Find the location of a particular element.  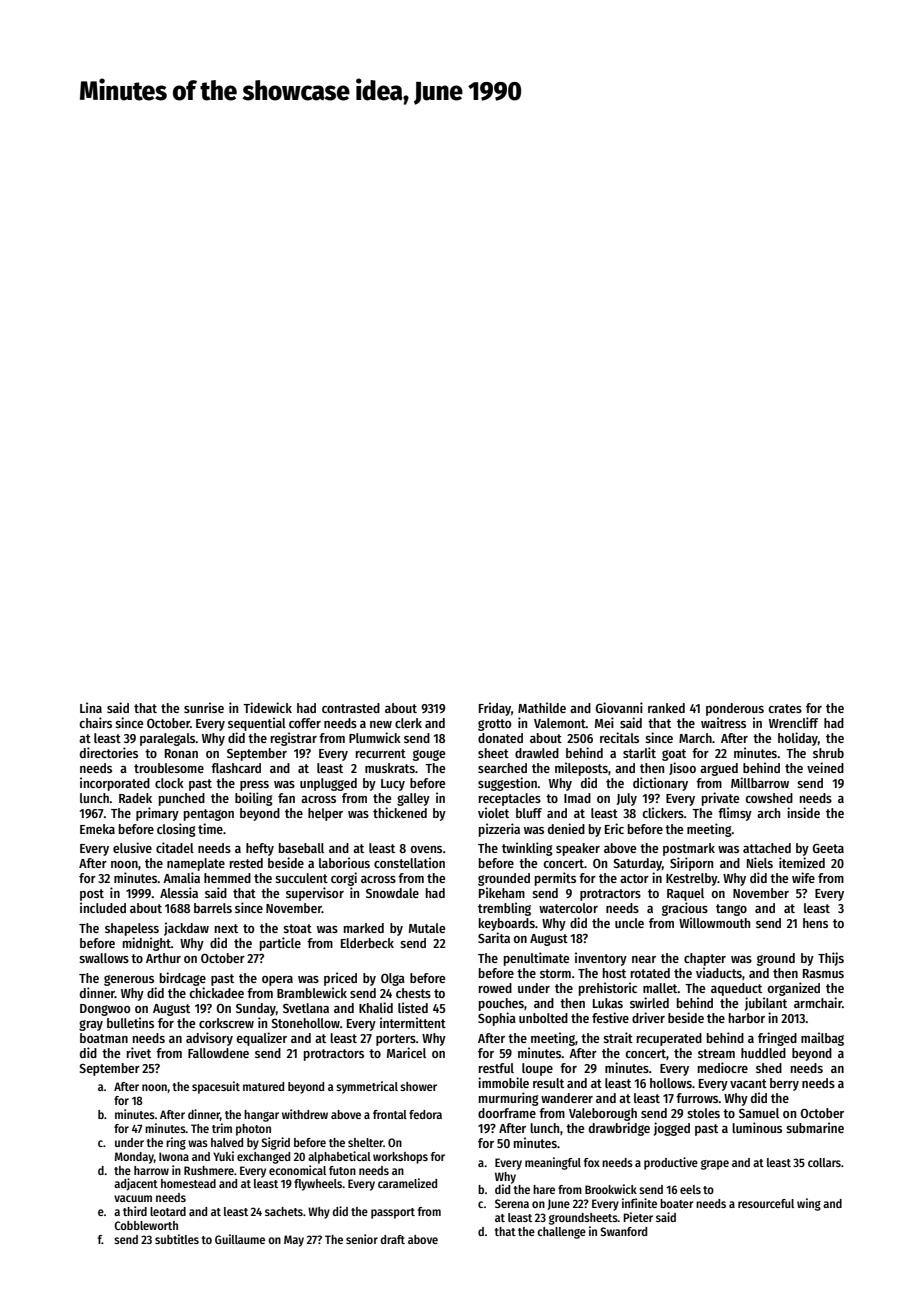

bulletins is located at coordinates (130, 1022).
